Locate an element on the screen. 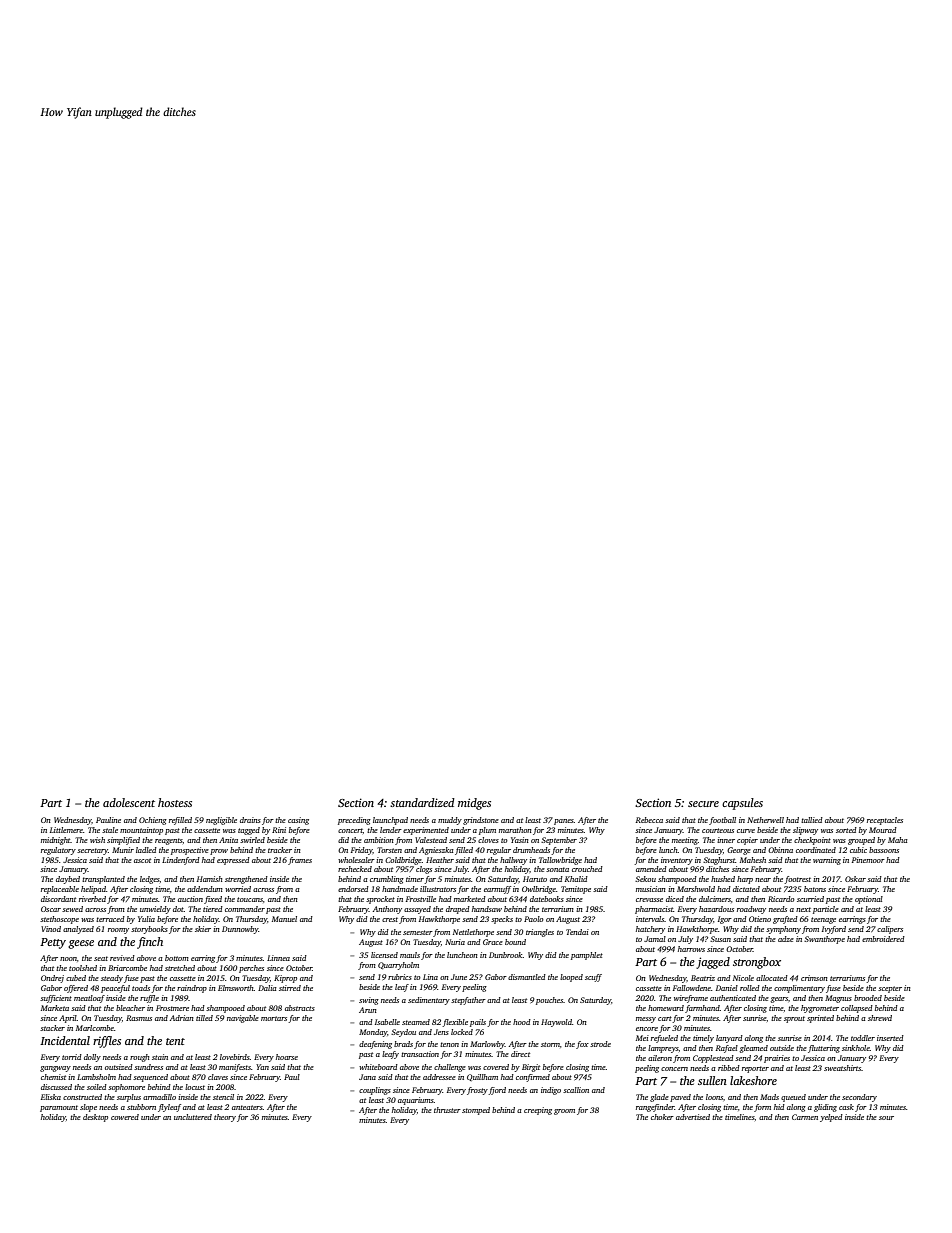 Image resolution: width=952 pixels, height=1233 pixels. couplings is located at coordinates (375, 1091).
